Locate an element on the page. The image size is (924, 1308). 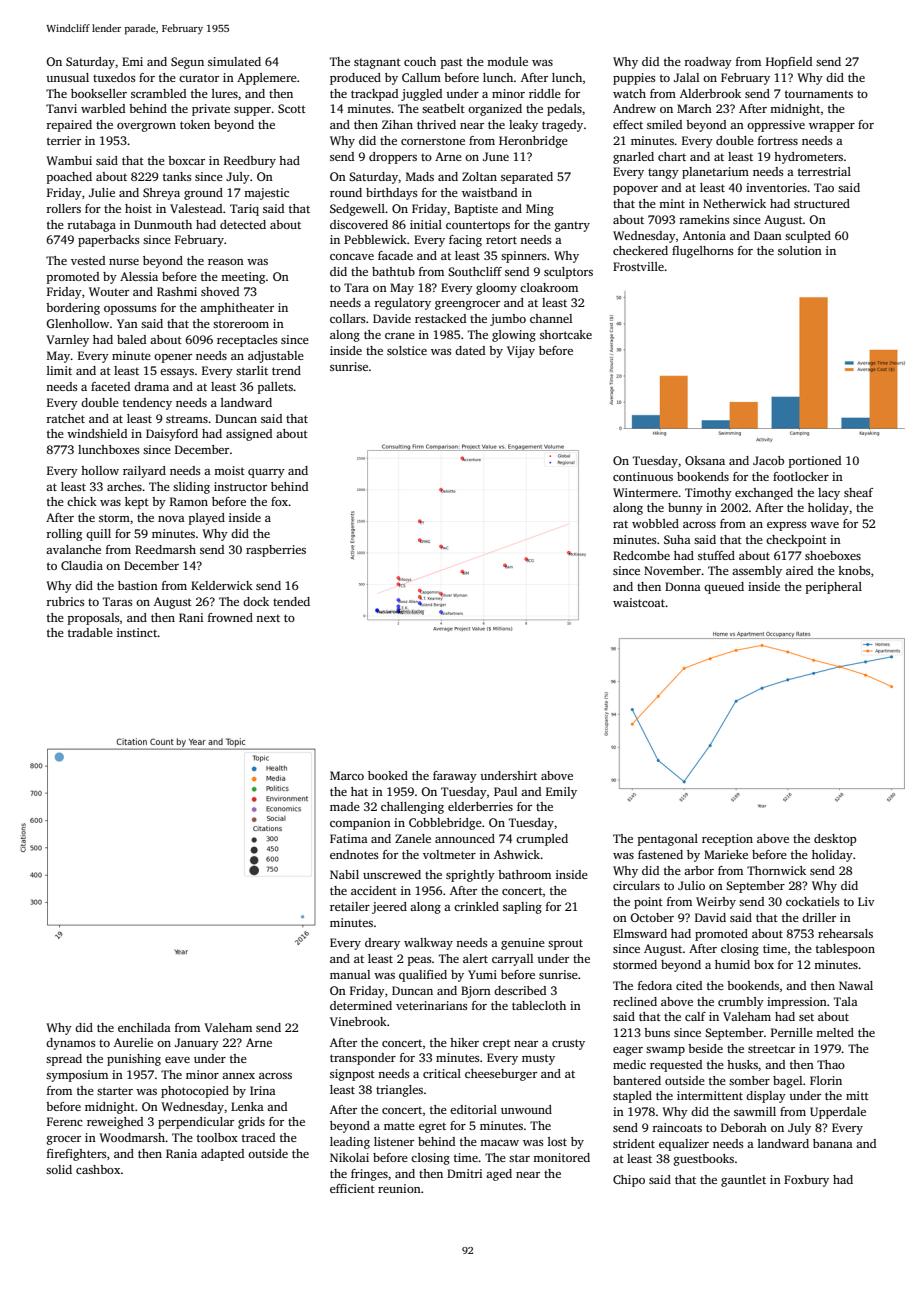
trackpad is located at coordinates (374, 95).
